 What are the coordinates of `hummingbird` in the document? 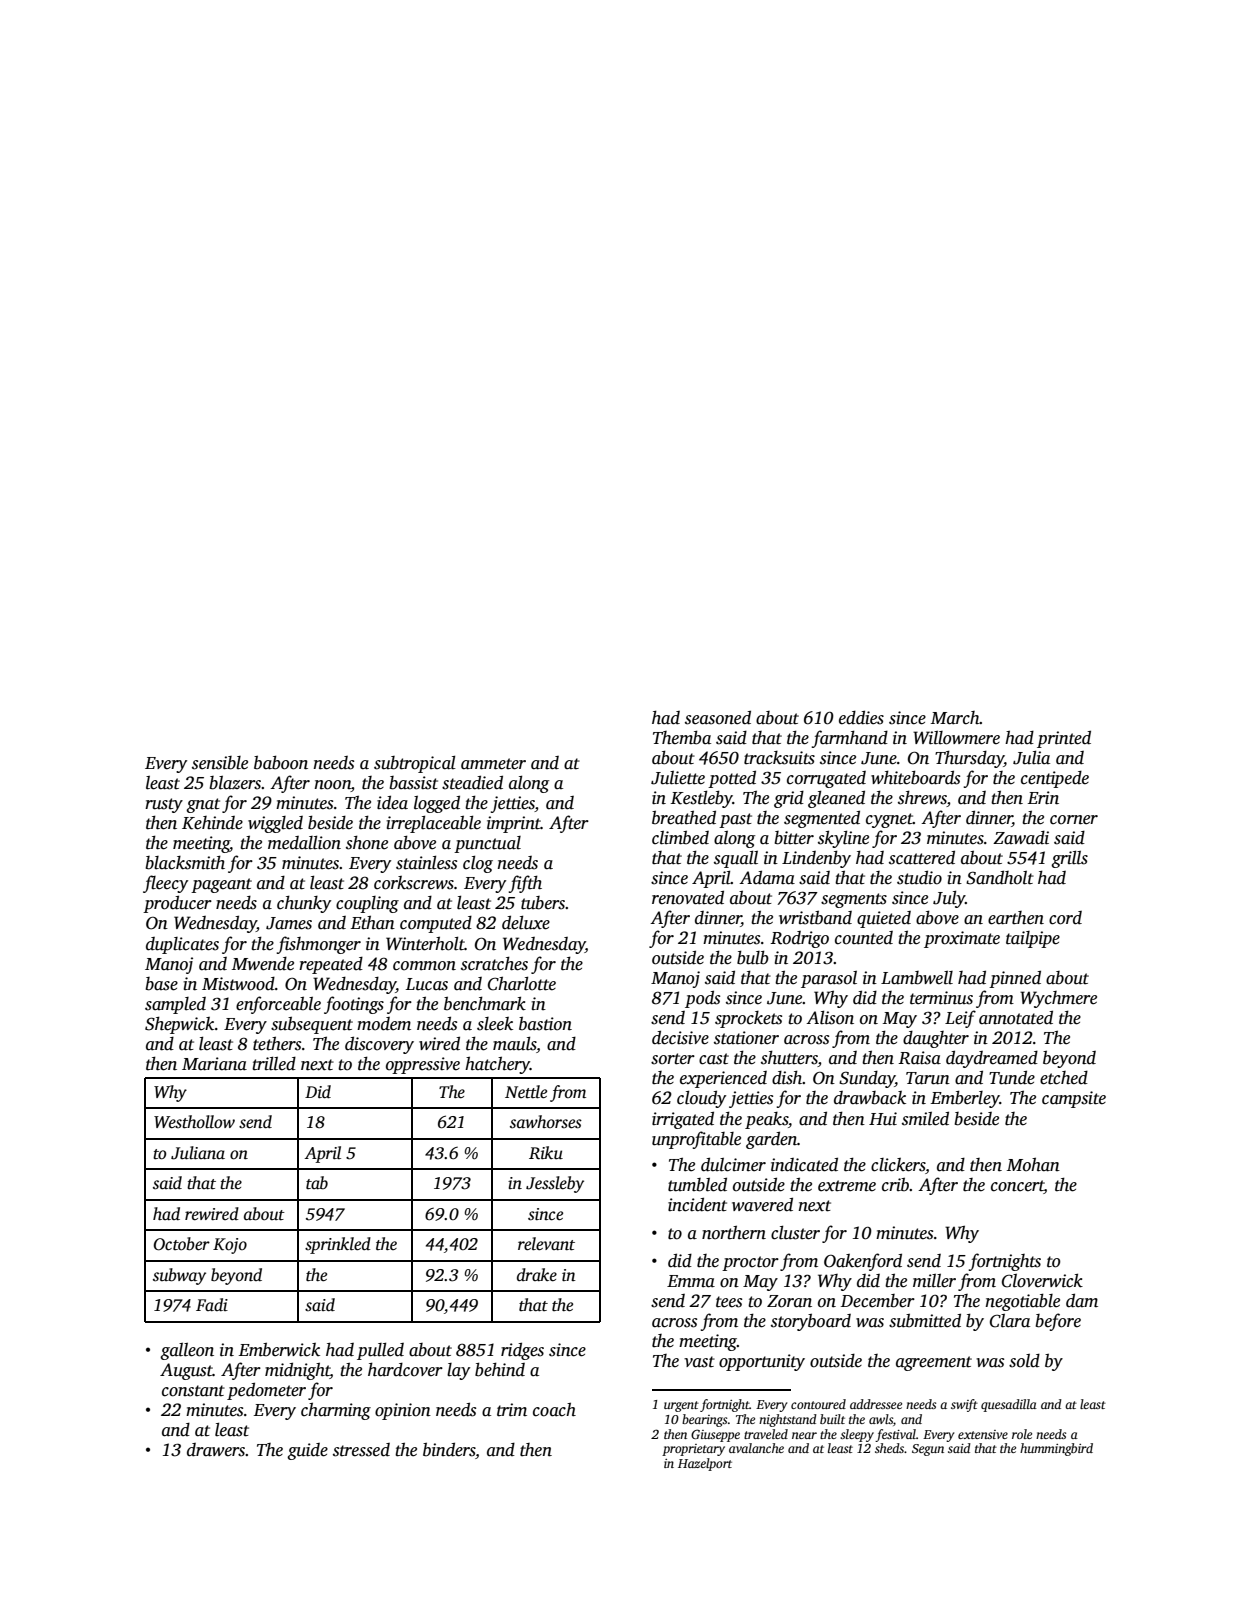 It's located at (1056, 1449).
